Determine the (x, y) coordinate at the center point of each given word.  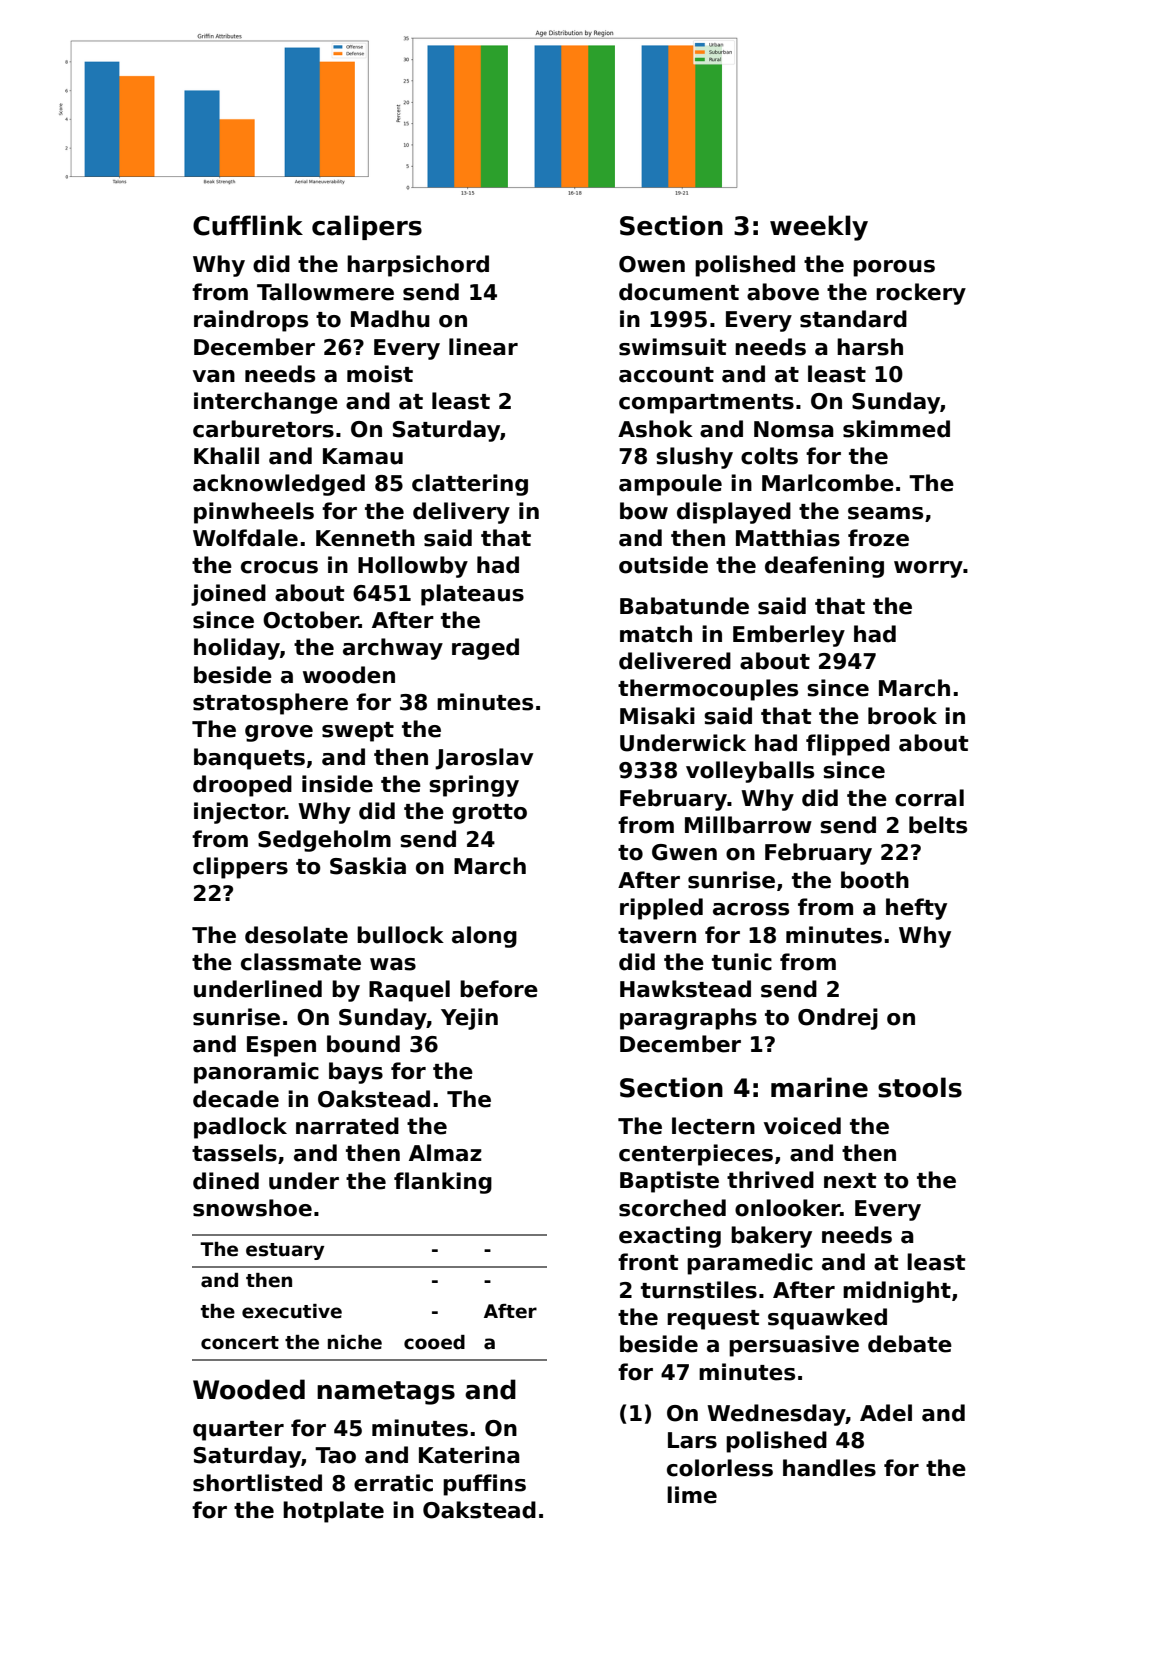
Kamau (363, 456)
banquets (249, 759)
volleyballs (750, 772)
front (648, 1262)
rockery (921, 294)
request (713, 1320)
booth (875, 880)
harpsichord (418, 266)
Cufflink (248, 225)
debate (910, 1344)
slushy (694, 458)
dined (226, 1181)
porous (894, 268)
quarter (238, 1431)
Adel (886, 1413)
